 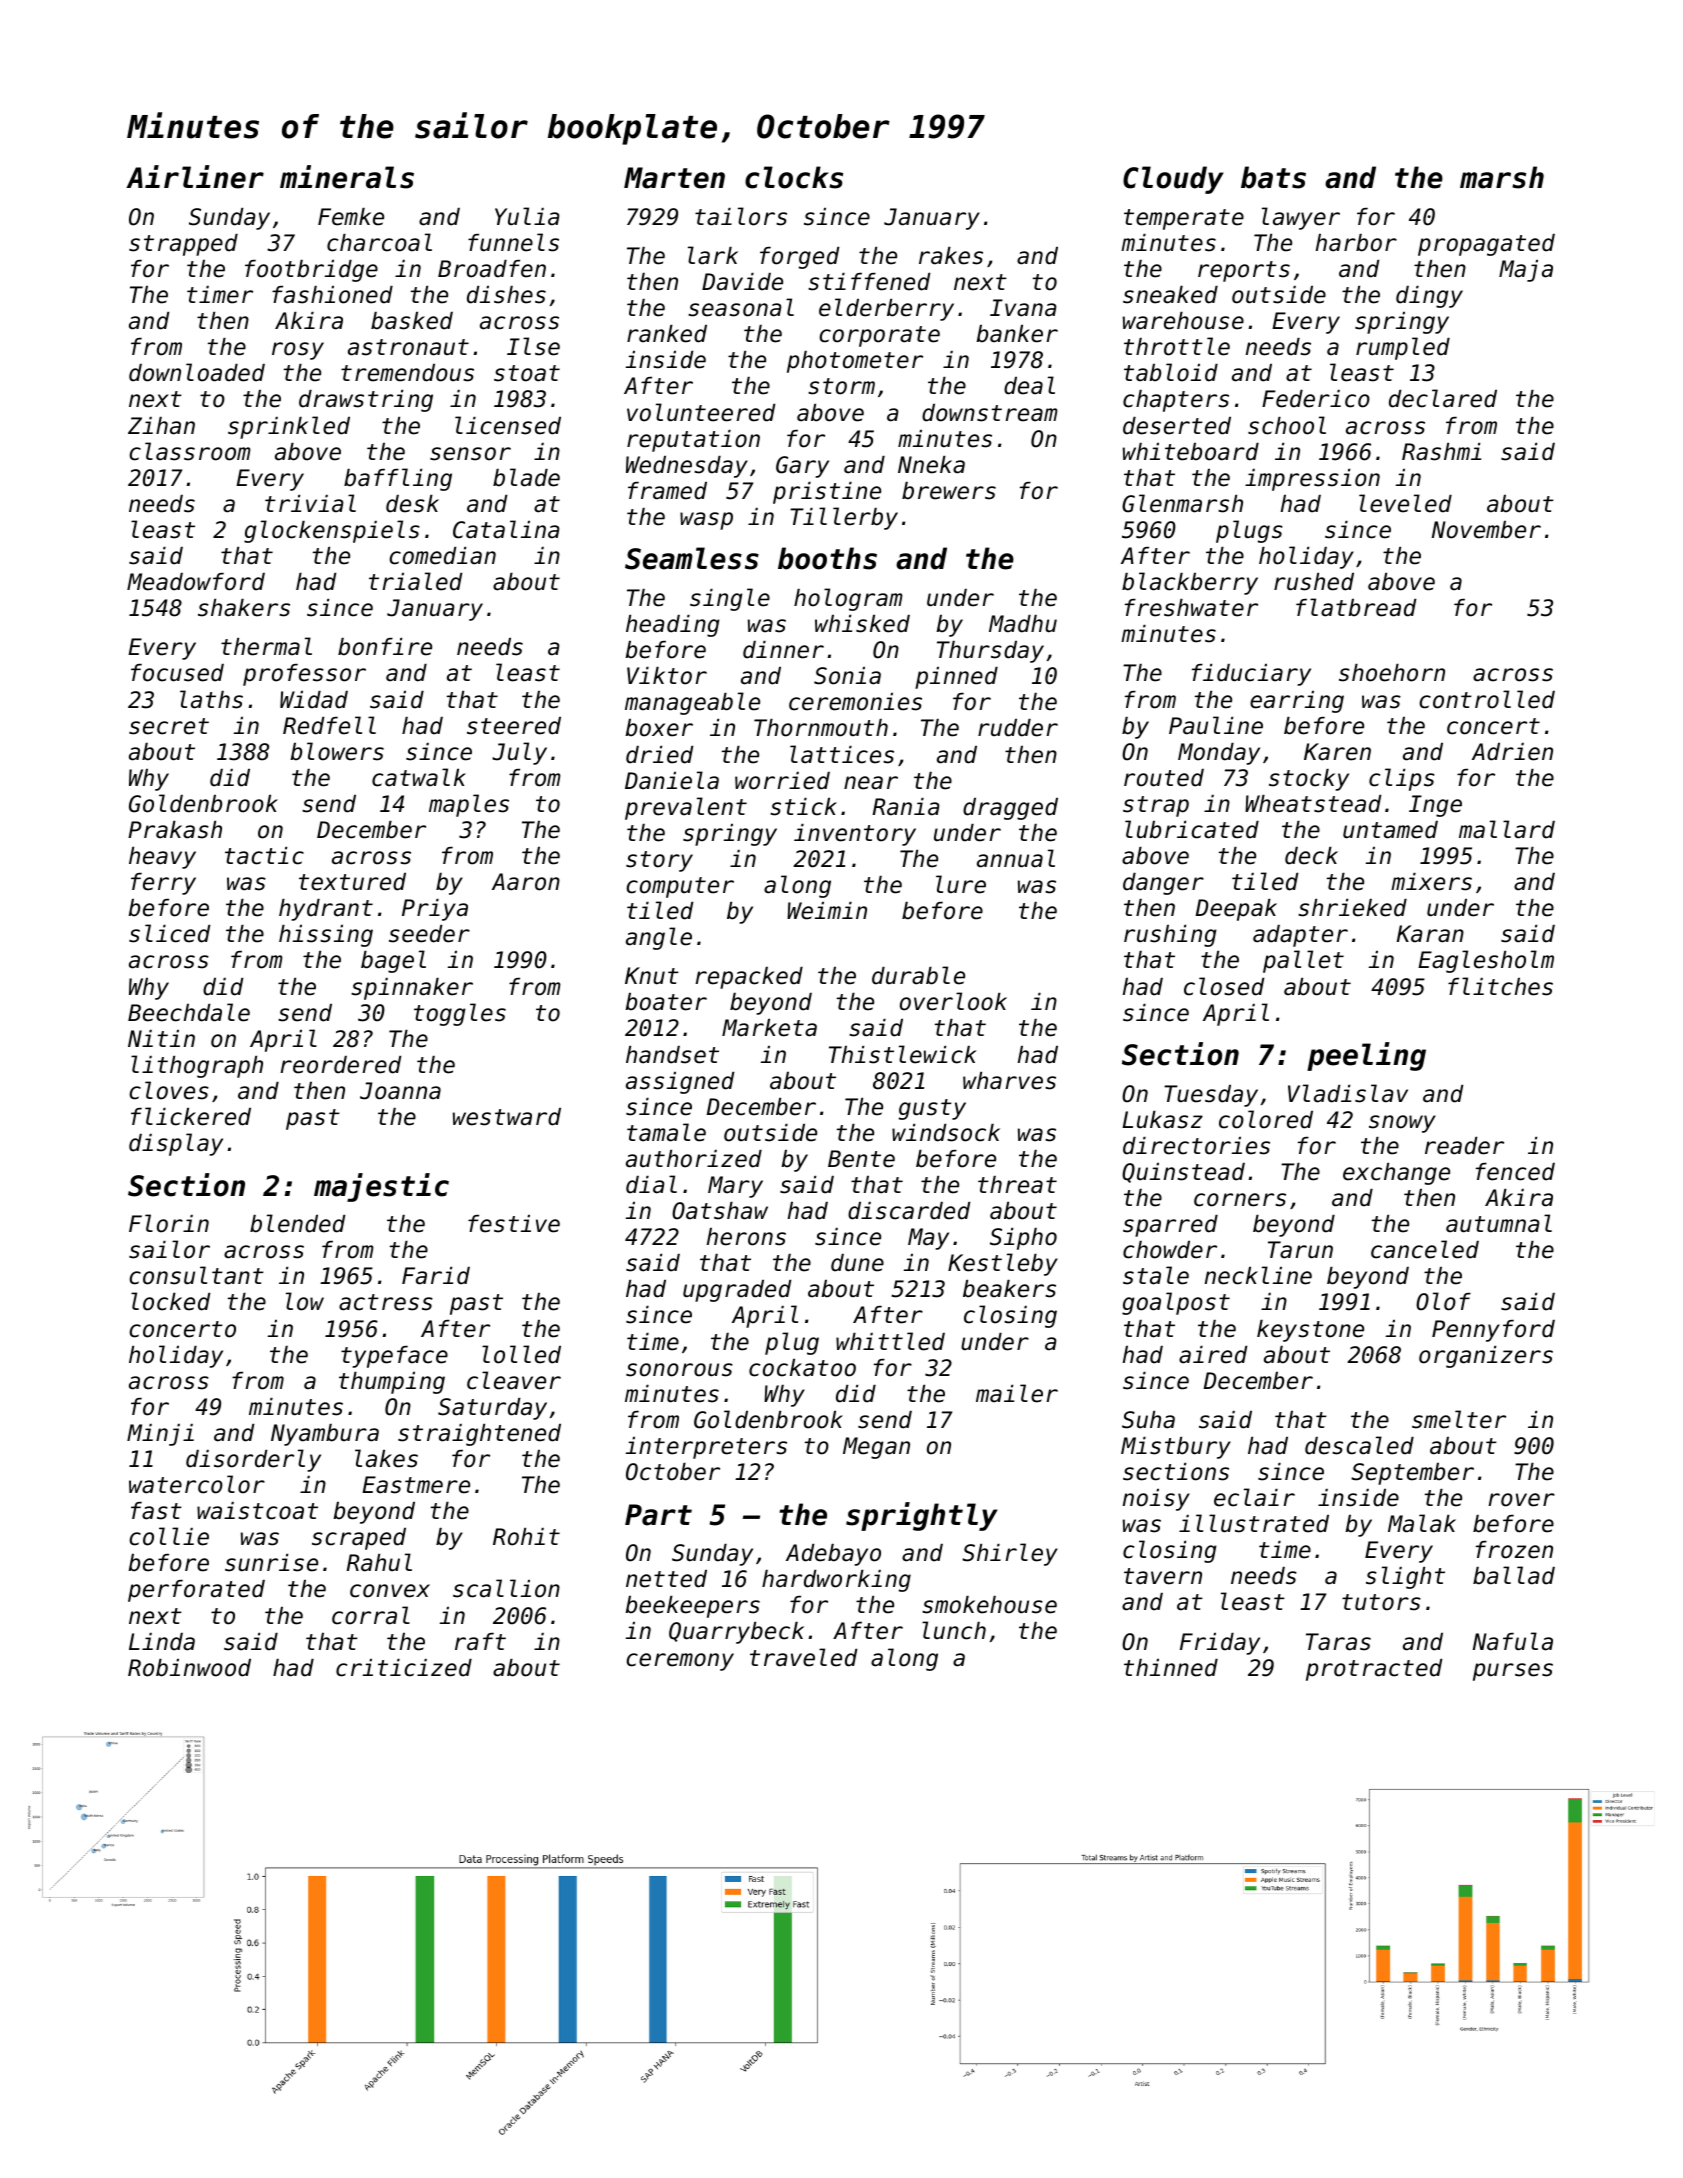 I want to click on clocks, so click(x=794, y=177).
